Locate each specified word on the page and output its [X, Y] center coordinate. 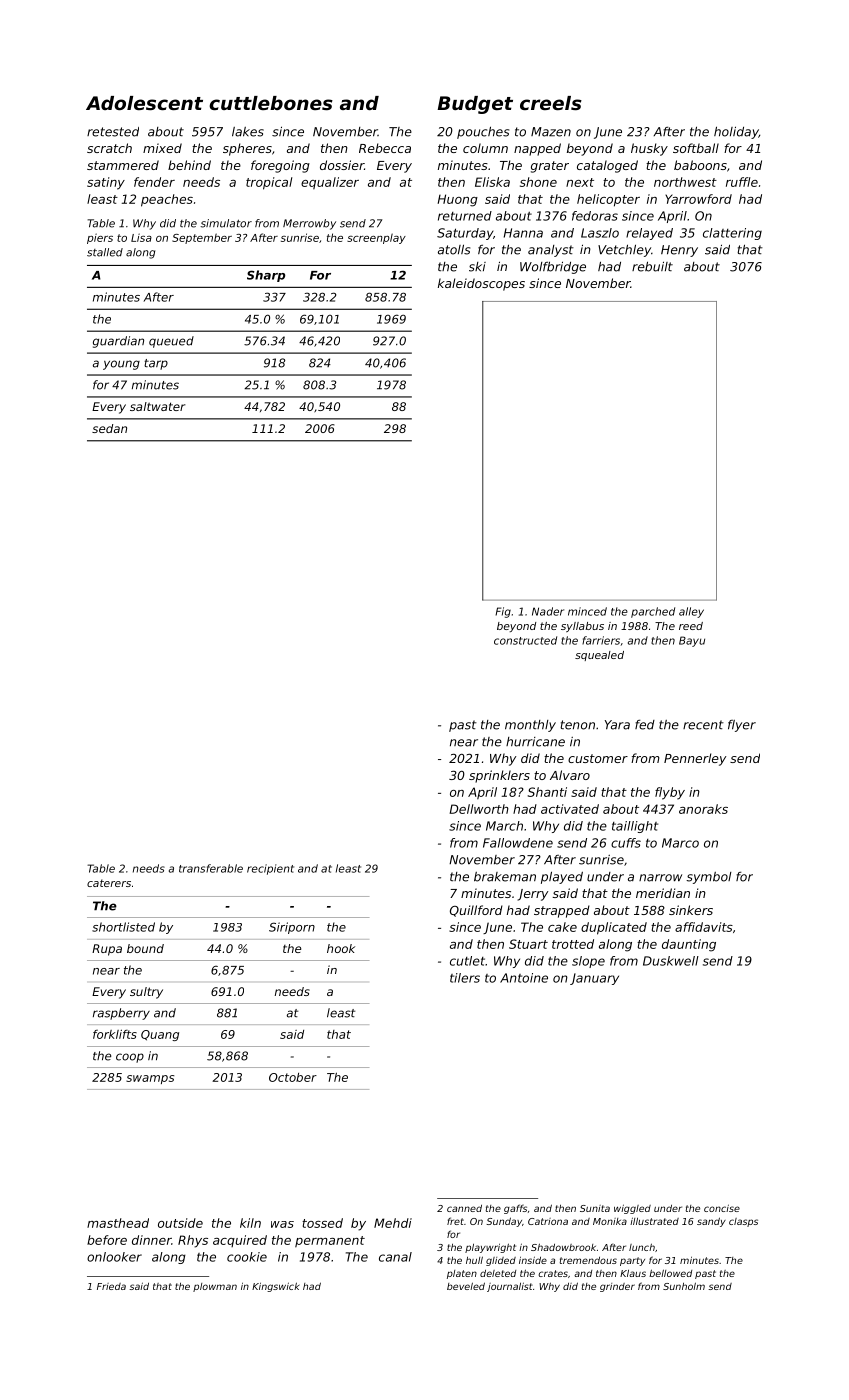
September [202, 238]
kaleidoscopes [481, 284]
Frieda [111, 1286]
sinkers [691, 910]
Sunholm [684, 1286]
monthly [530, 726]
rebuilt [652, 267]
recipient [270, 869]
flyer [742, 726]
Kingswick [275, 1287]
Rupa [107, 950]
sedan [109, 428]
